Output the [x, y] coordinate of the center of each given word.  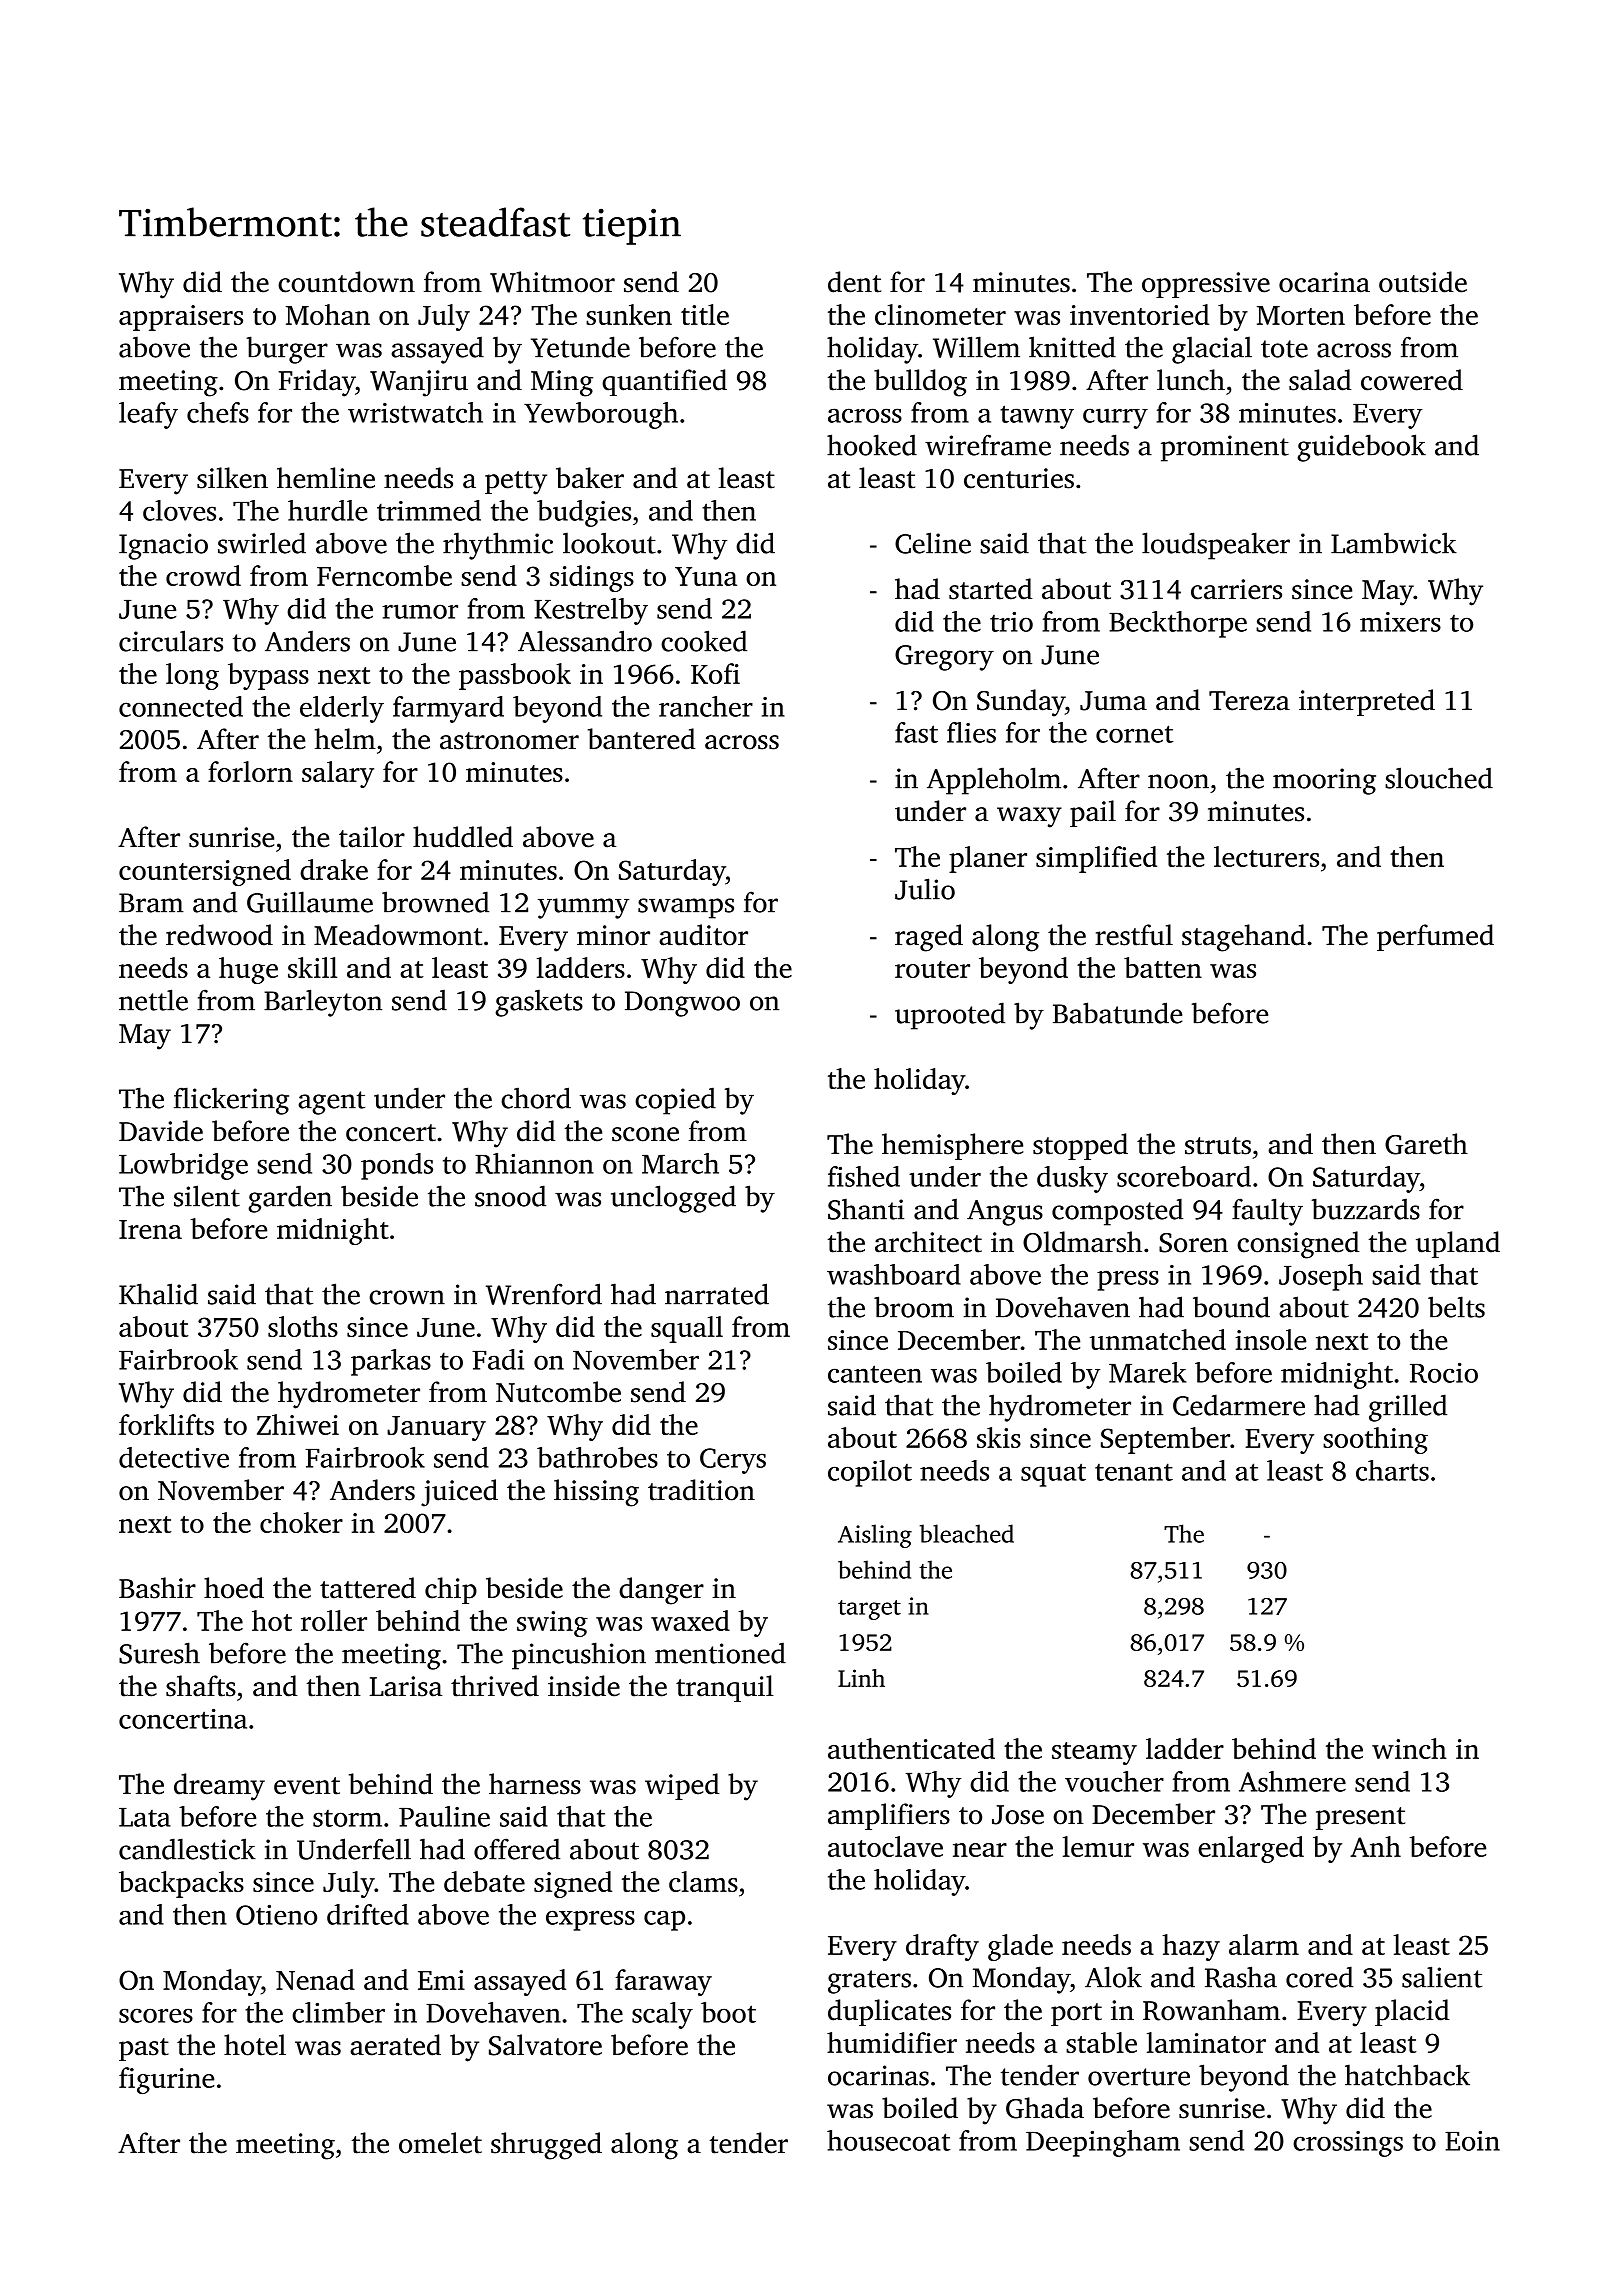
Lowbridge [183, 1166]
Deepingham [1103, 2143]
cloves [179, 510]
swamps [686, 908]
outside [1423, 282]
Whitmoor [552, 282]
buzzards [1366, 1209]
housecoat [889, 2140]
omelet [440, 2143]
